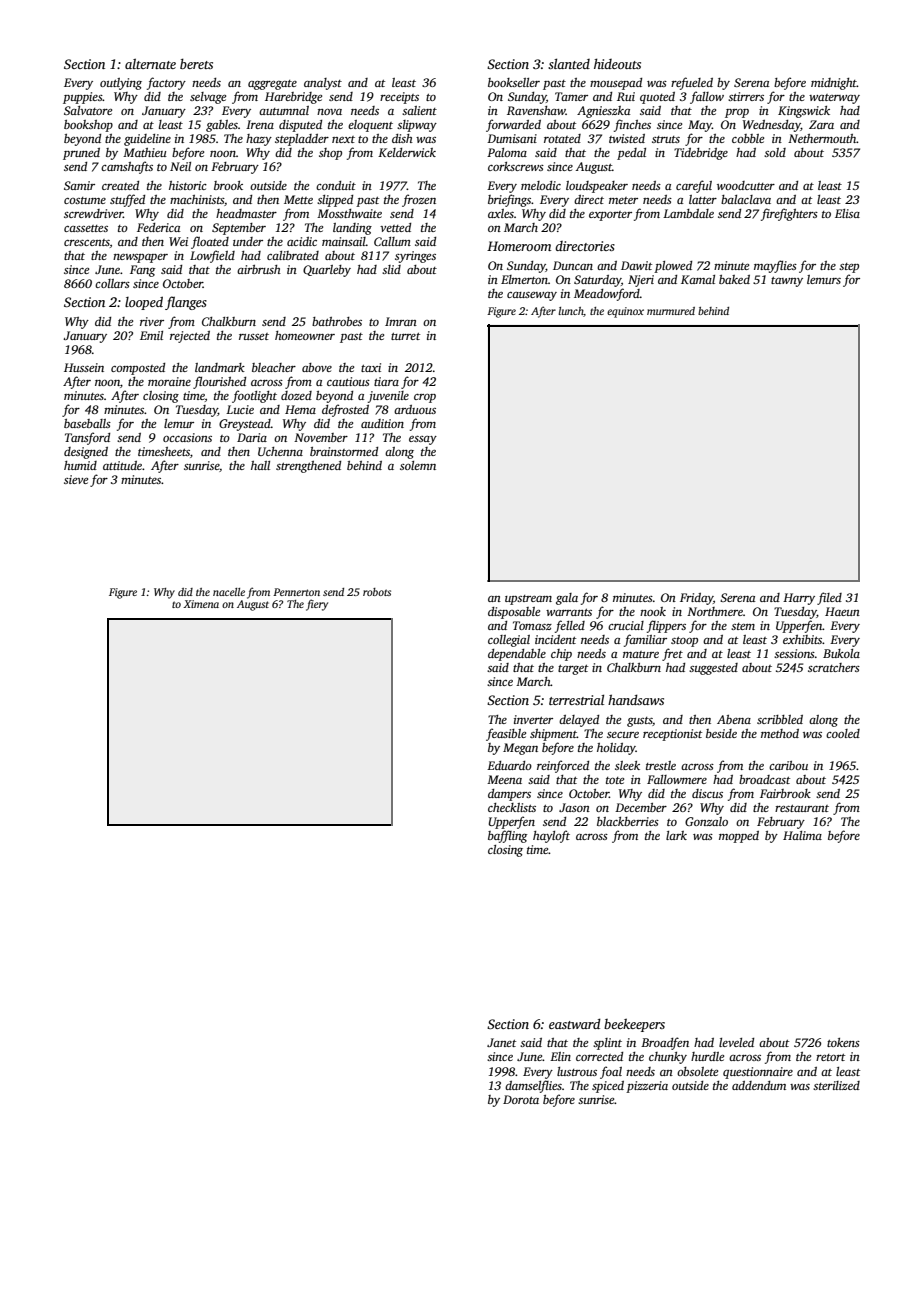 The height and width of the image is (1314, 924). I want to click on Imran, so click(401, 321).
